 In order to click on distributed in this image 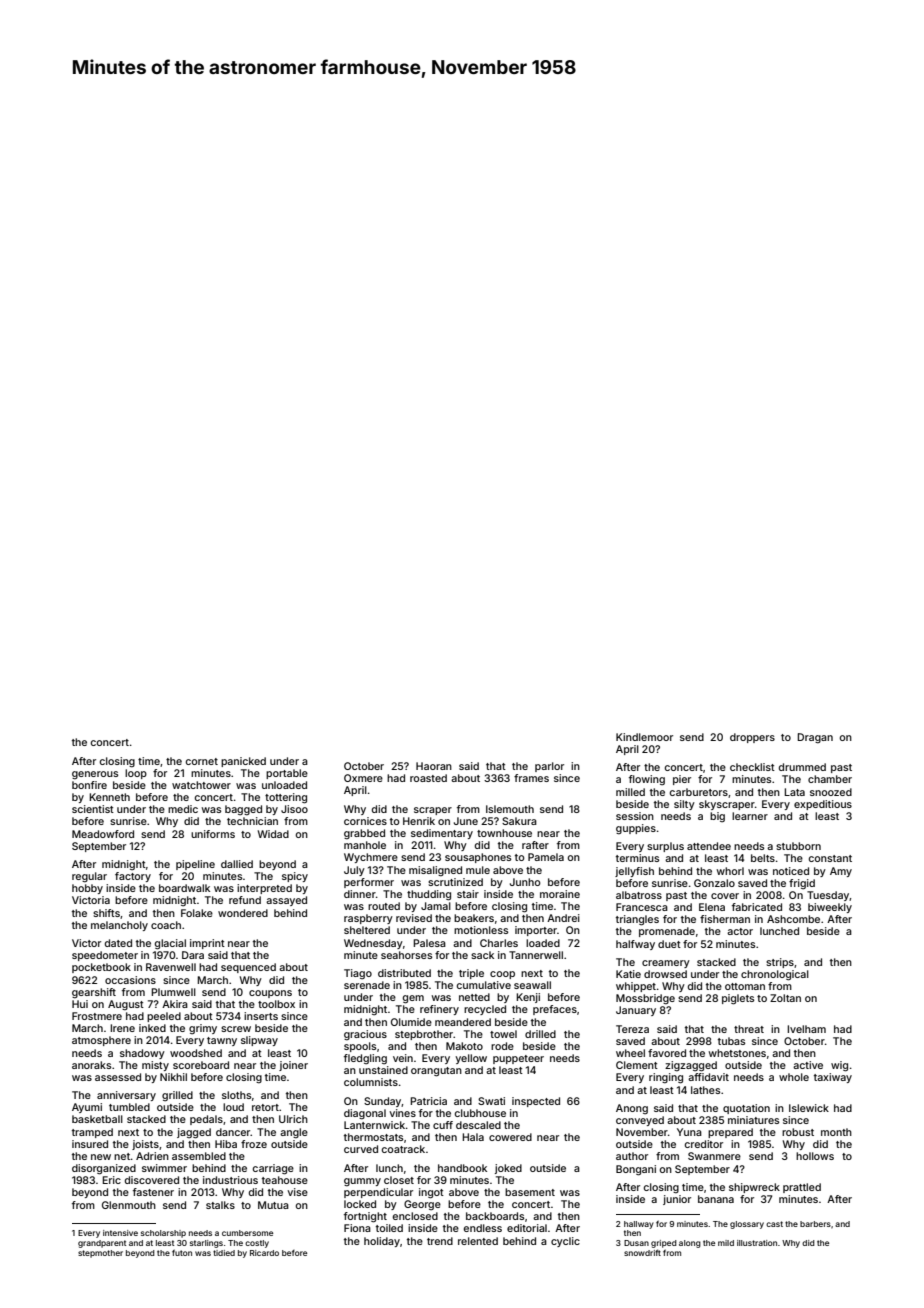, I will do `click(404, 973)`.
